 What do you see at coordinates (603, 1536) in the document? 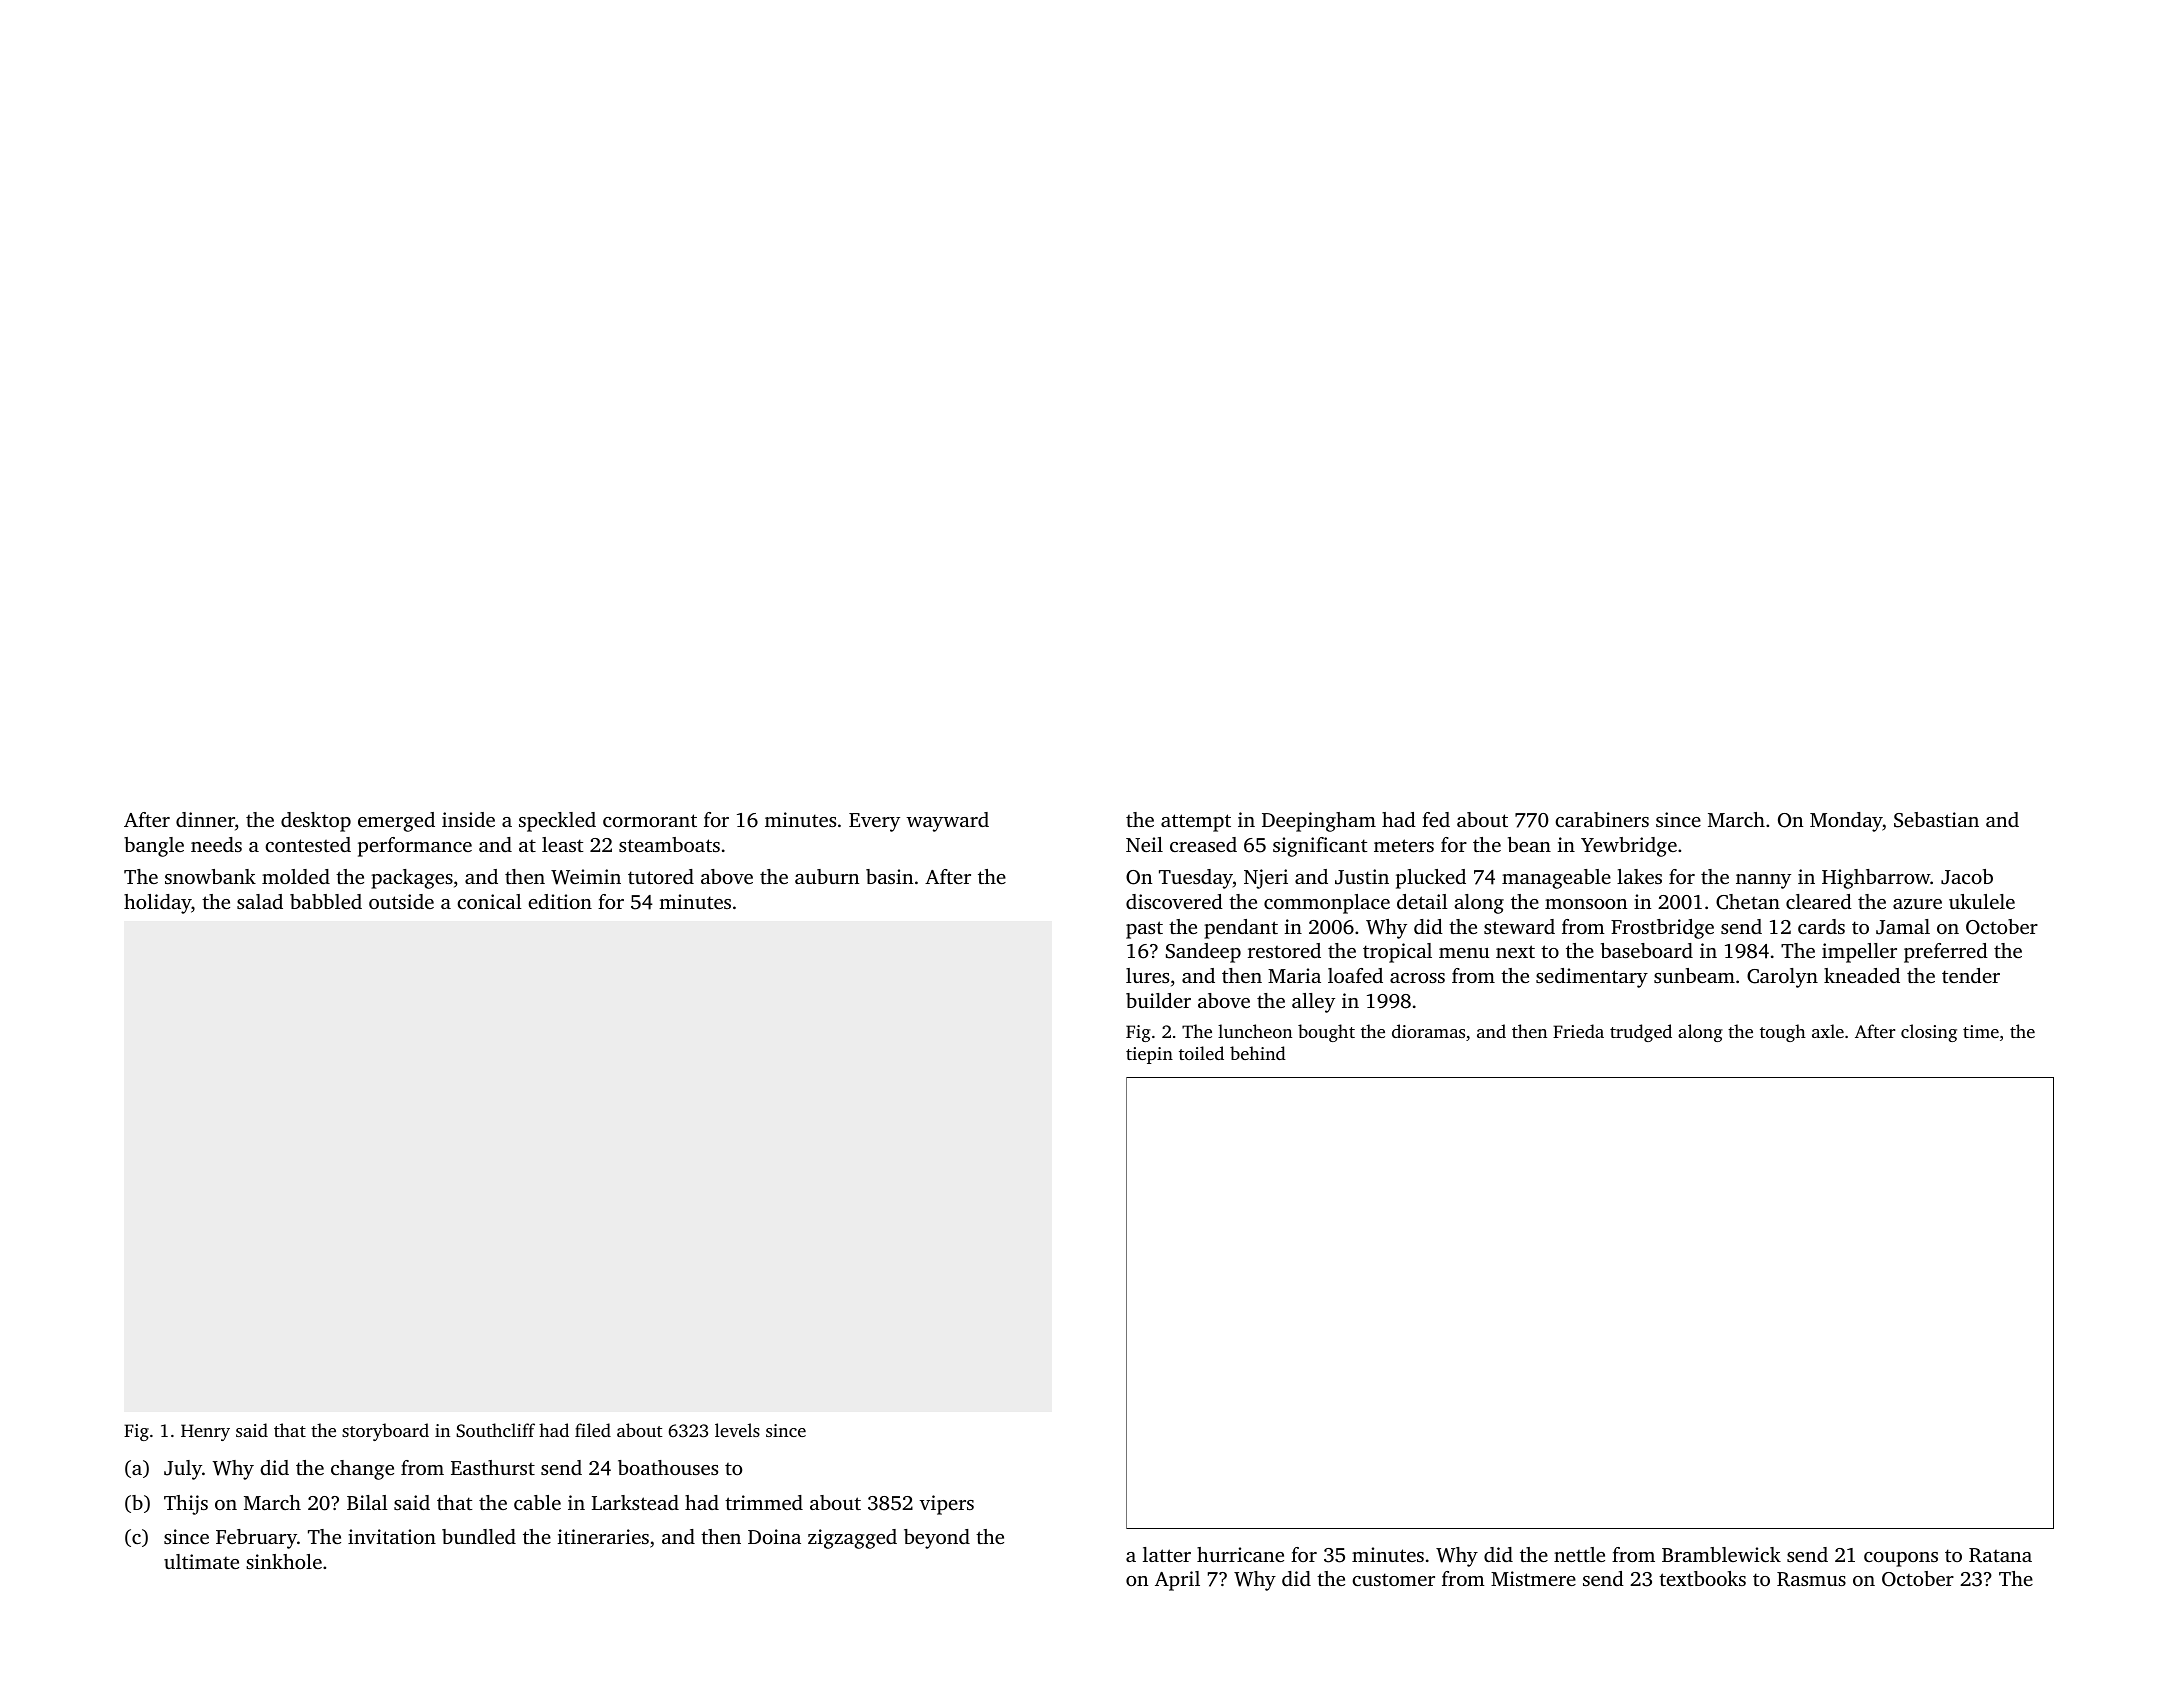
I see `itineraries` at bounding box center [603, 1536].
